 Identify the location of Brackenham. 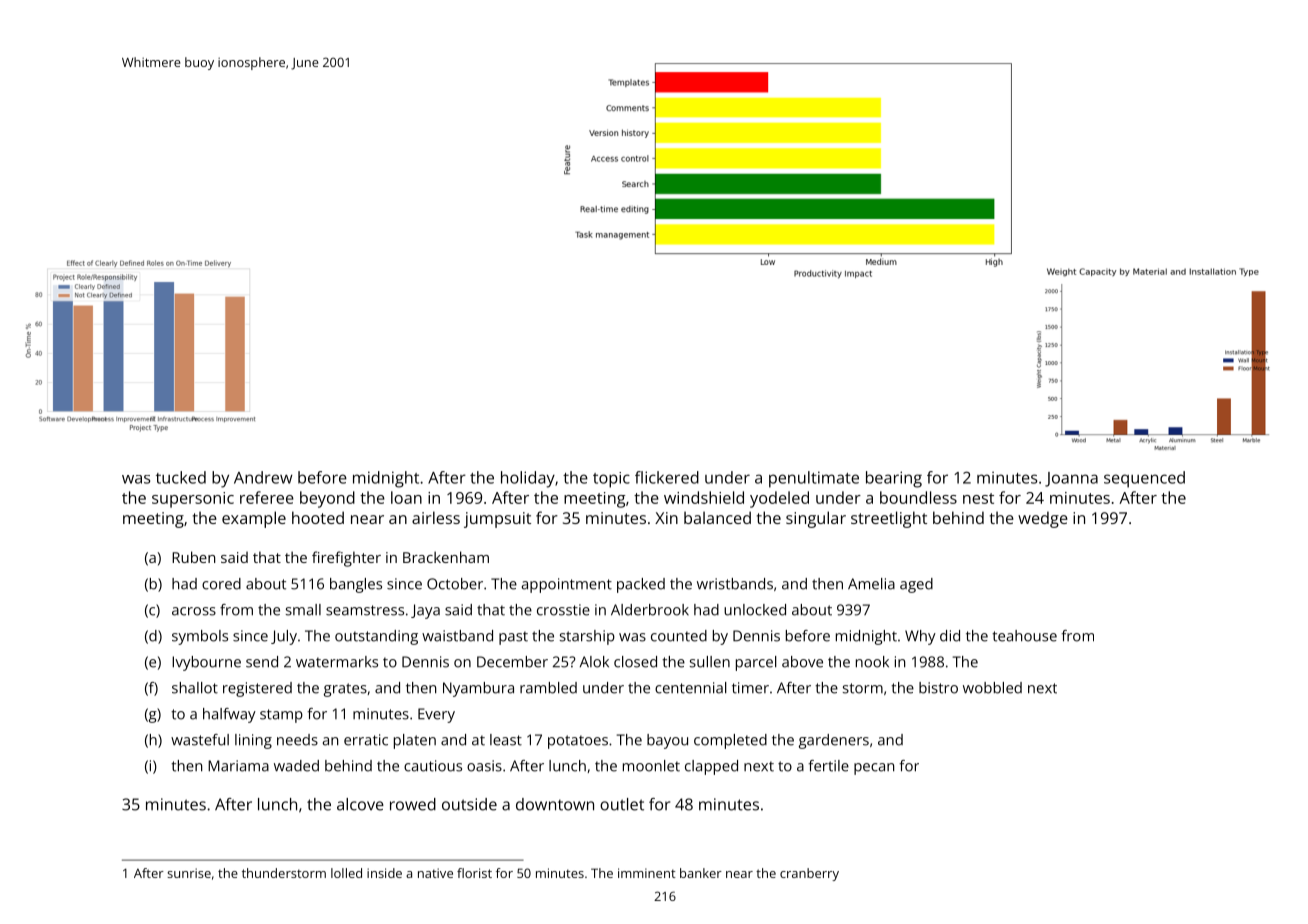
(446, 557).
